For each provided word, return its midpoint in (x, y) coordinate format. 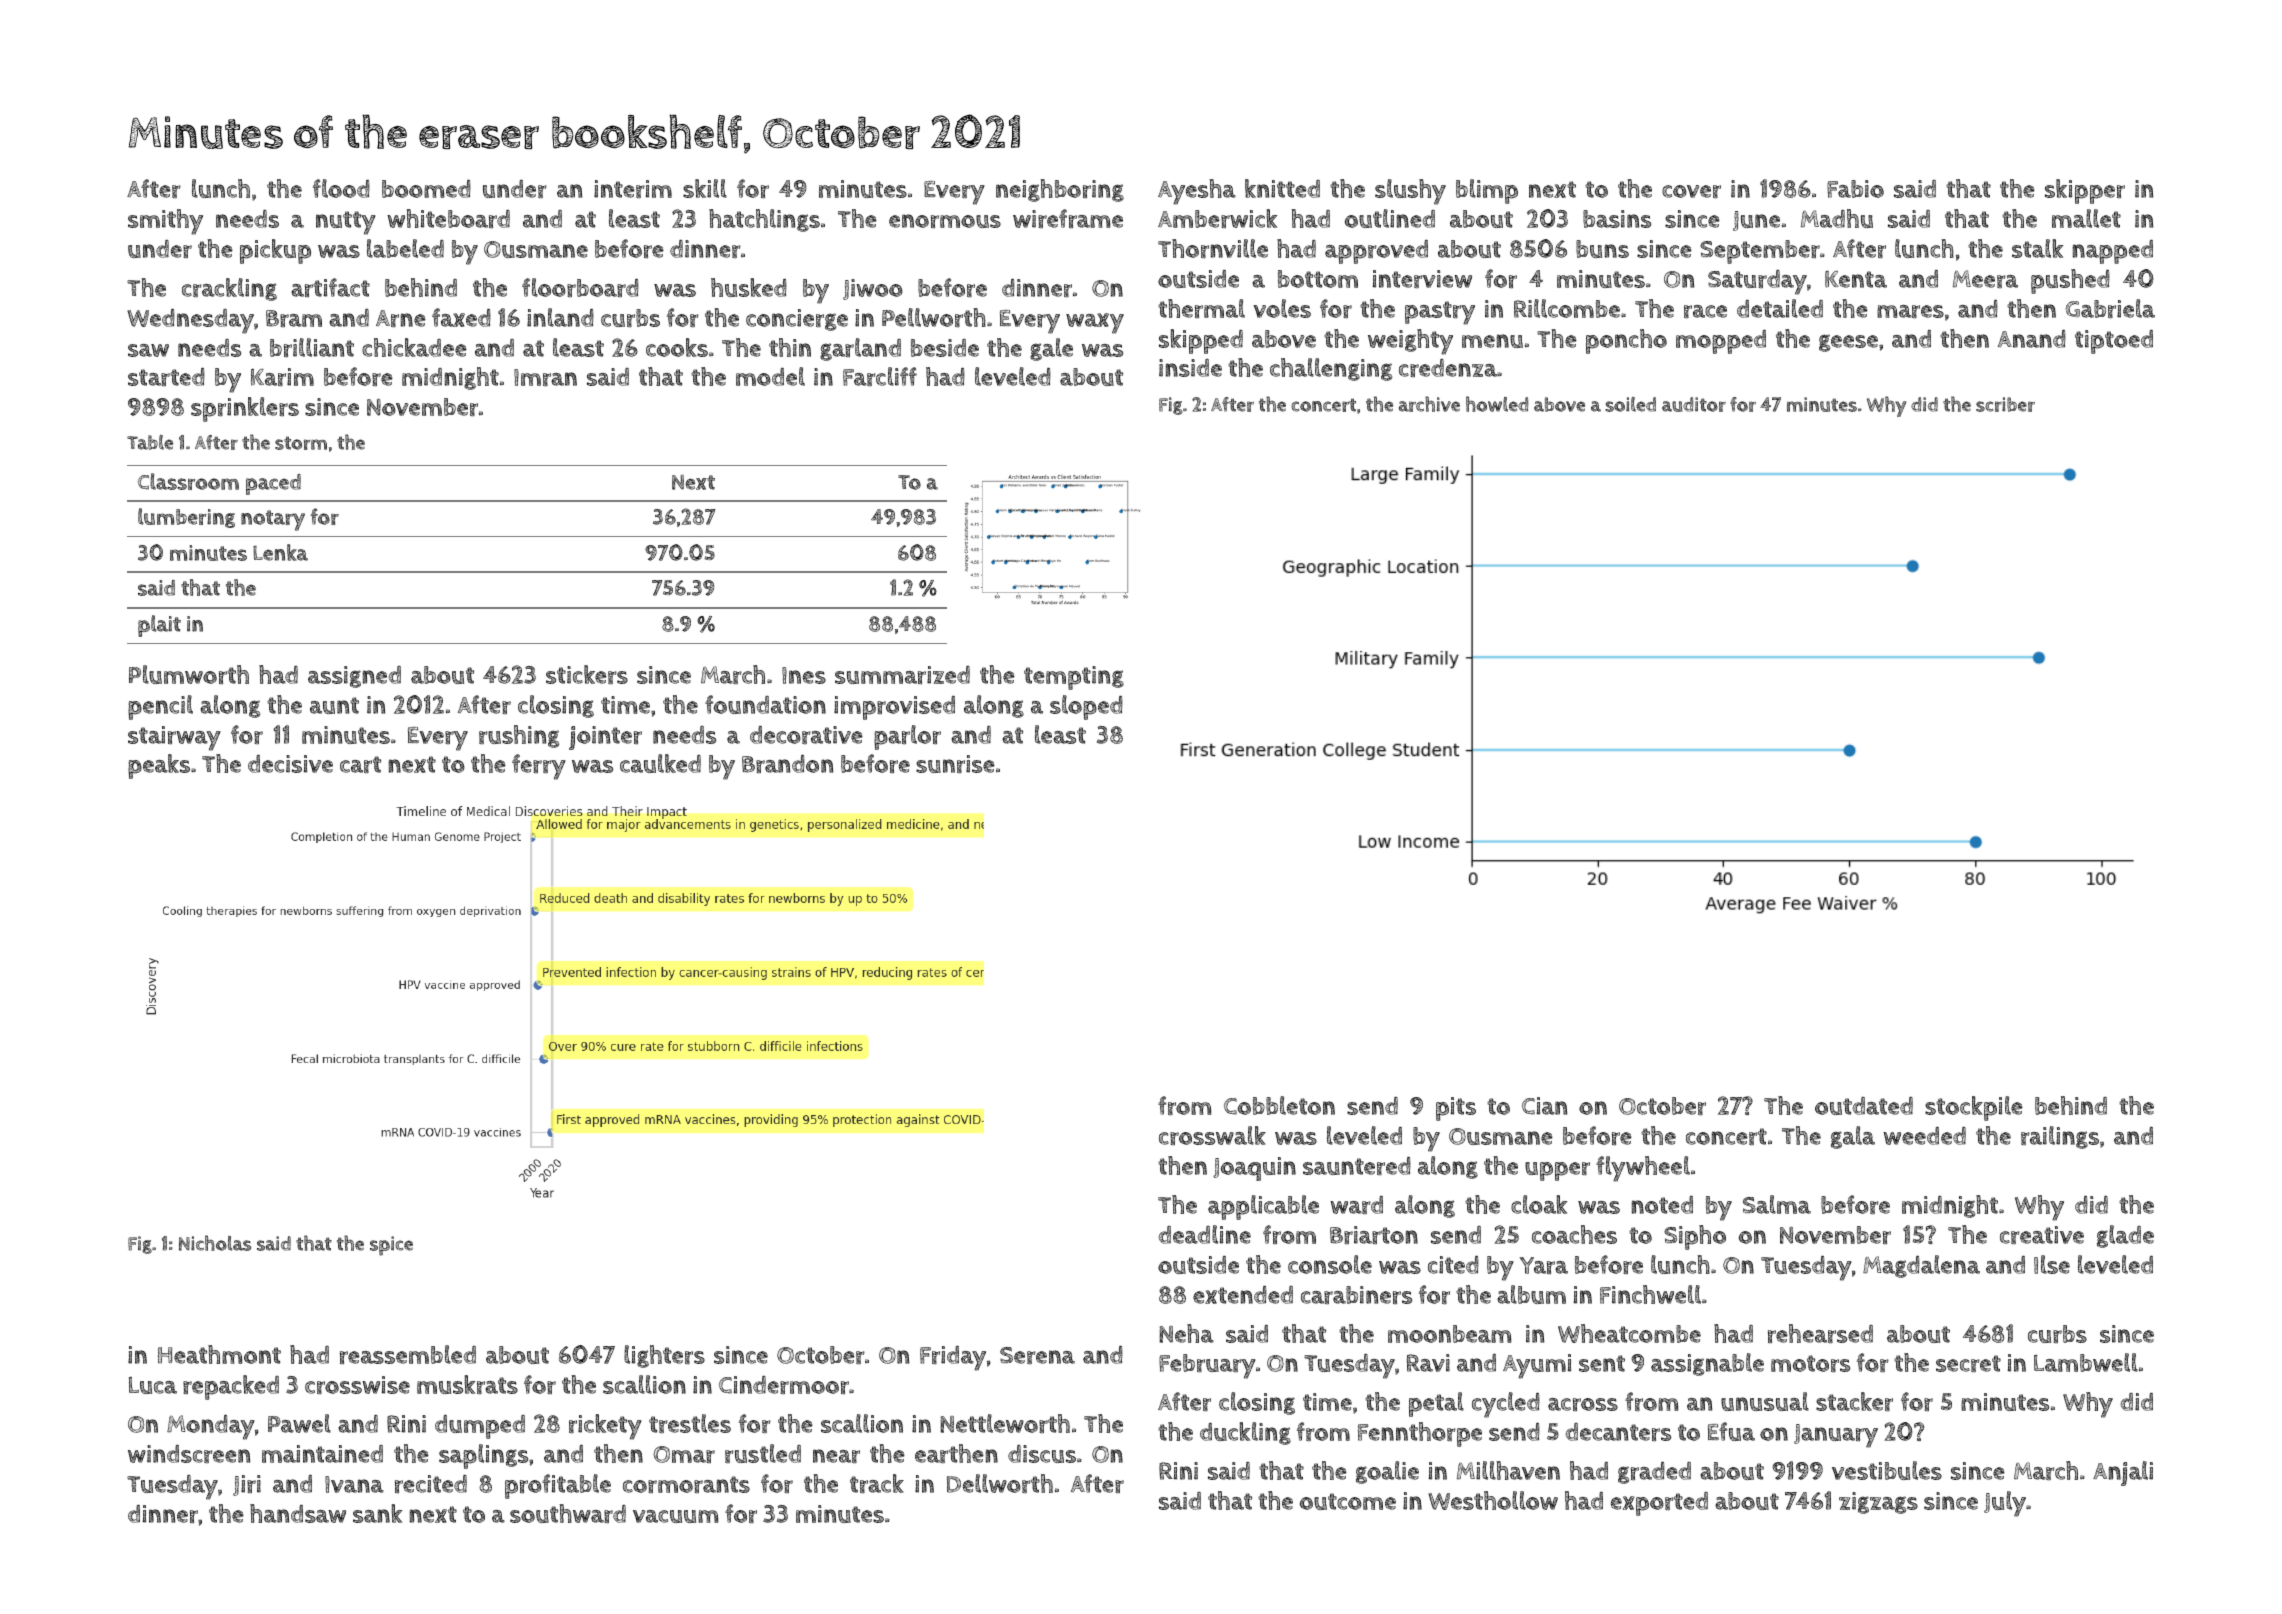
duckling (1245, 1433)
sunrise (955, 764)
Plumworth (189, 674)
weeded (1924, 1136)
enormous (945, 221)
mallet (2086, 218)
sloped (1086, 707)
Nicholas (215, 1243)
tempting (1074, 678)
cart (360, 764)
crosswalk (1212, 1135)
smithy (165, 222)
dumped (480, 1427)
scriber (2005, 404)
